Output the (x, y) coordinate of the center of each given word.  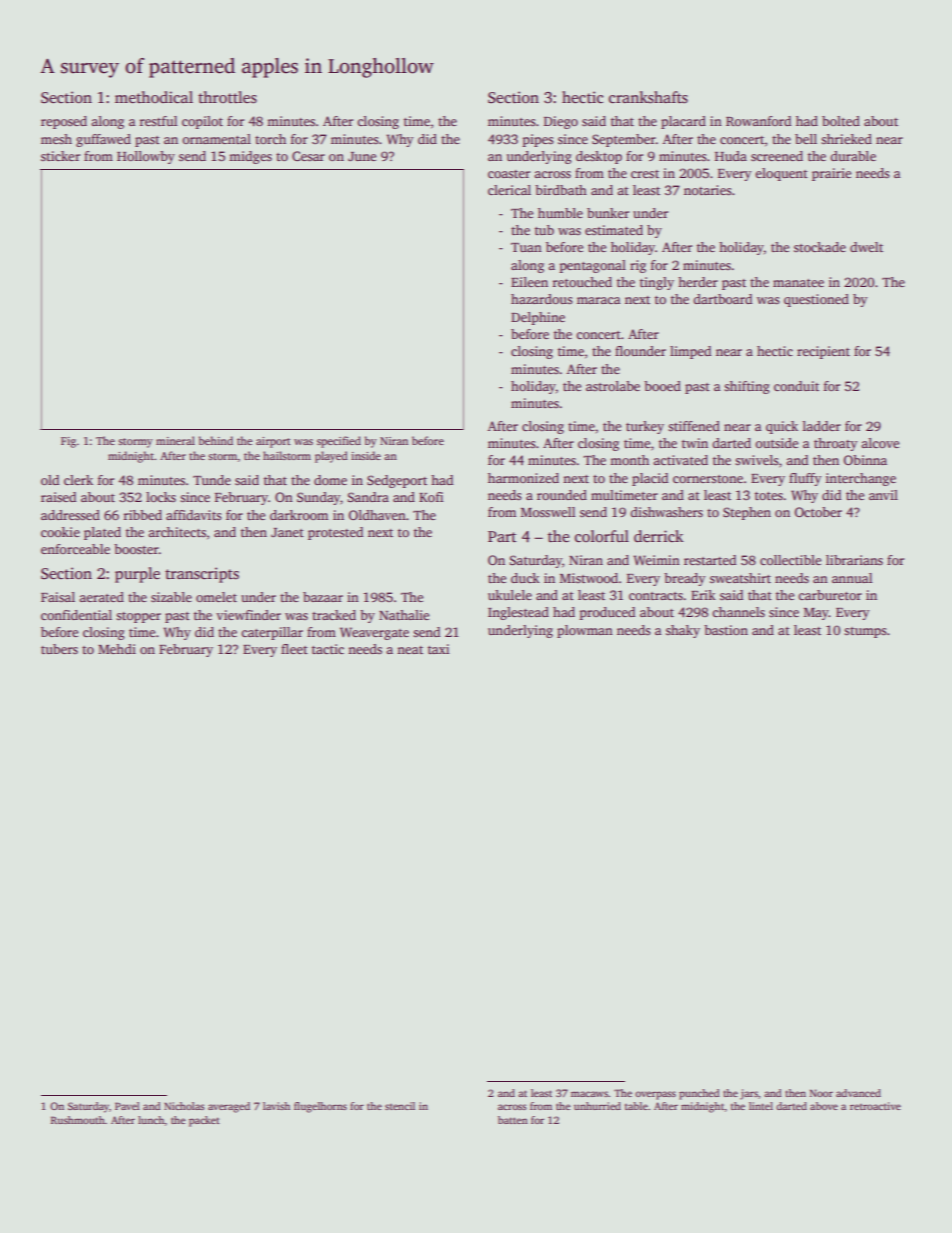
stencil (400, 1106)
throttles (227, 97)
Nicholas (184, 1106)
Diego (561, 122)
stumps (865, 632)
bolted (841, 121)
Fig (68, 442)
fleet (294, 649)
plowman (585, 631)
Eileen (529, 282)
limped (690, 352)
